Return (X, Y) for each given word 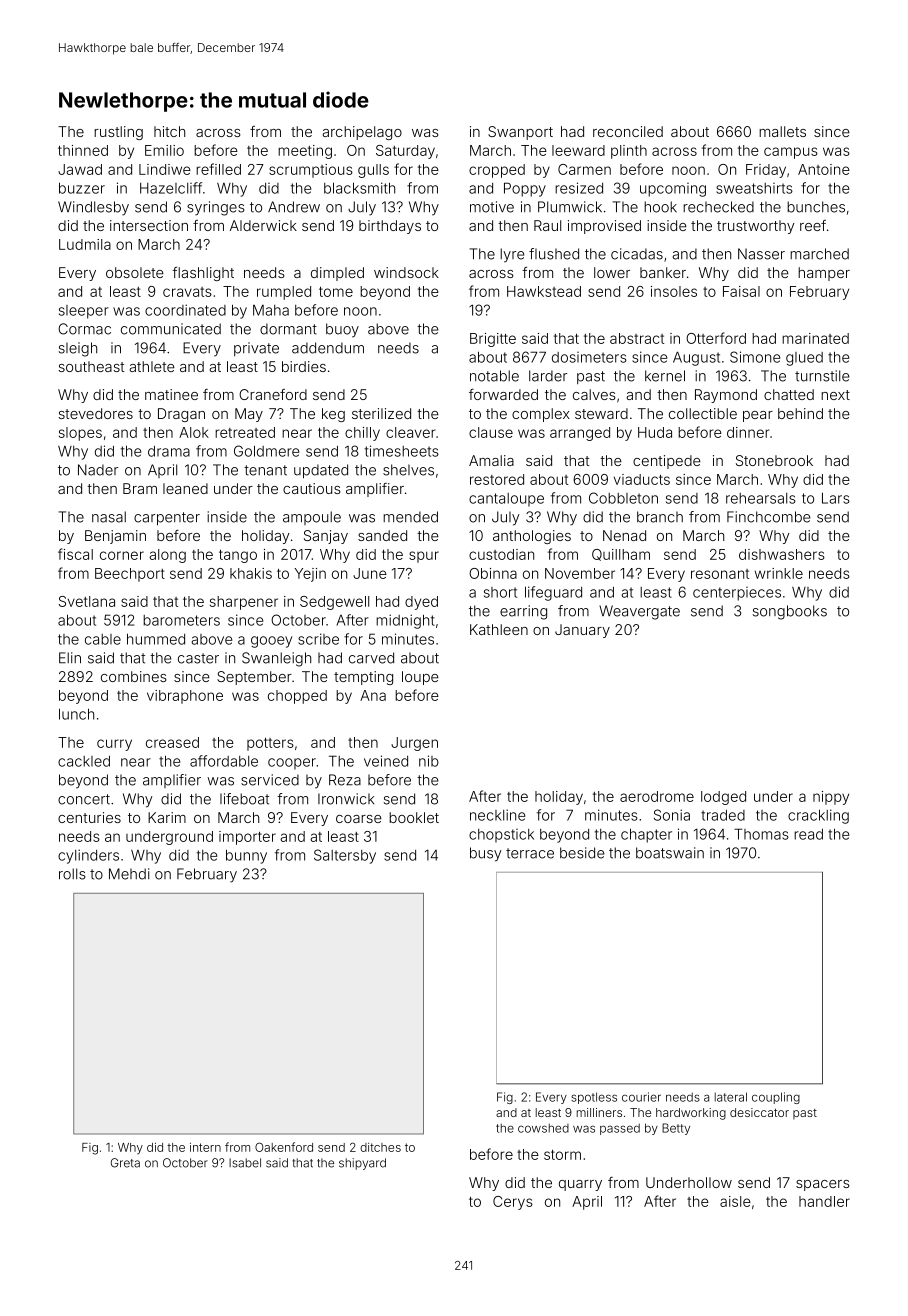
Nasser (761, 254)
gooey (271, 642)
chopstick (501, 836)
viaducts (642, 479)
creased (172, 742)
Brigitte (493, 340)
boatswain (670, 853)
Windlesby (93, 208)
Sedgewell (334, 603)
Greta (125, 1163)
